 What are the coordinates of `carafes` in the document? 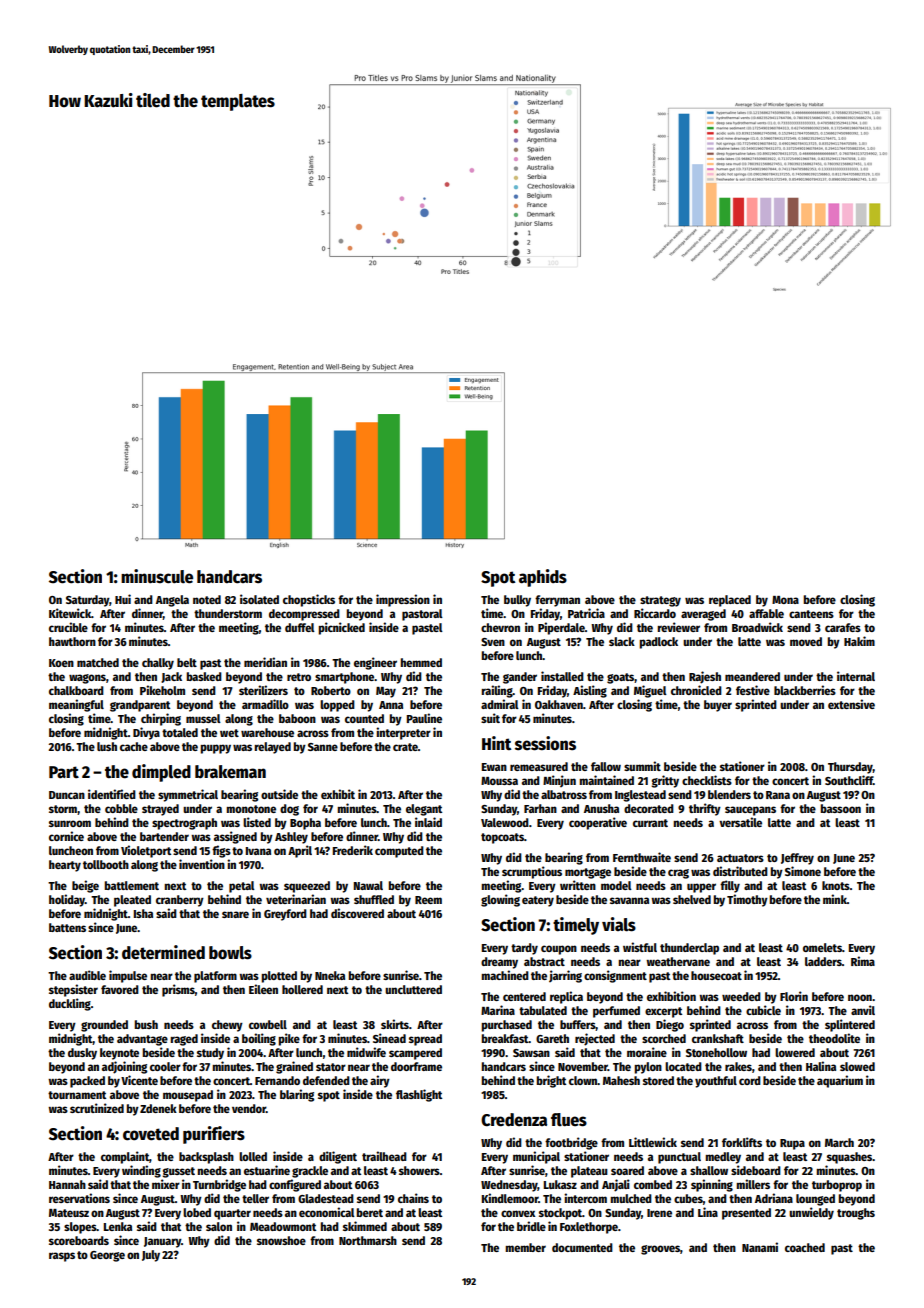 It's located at (843, 627).
